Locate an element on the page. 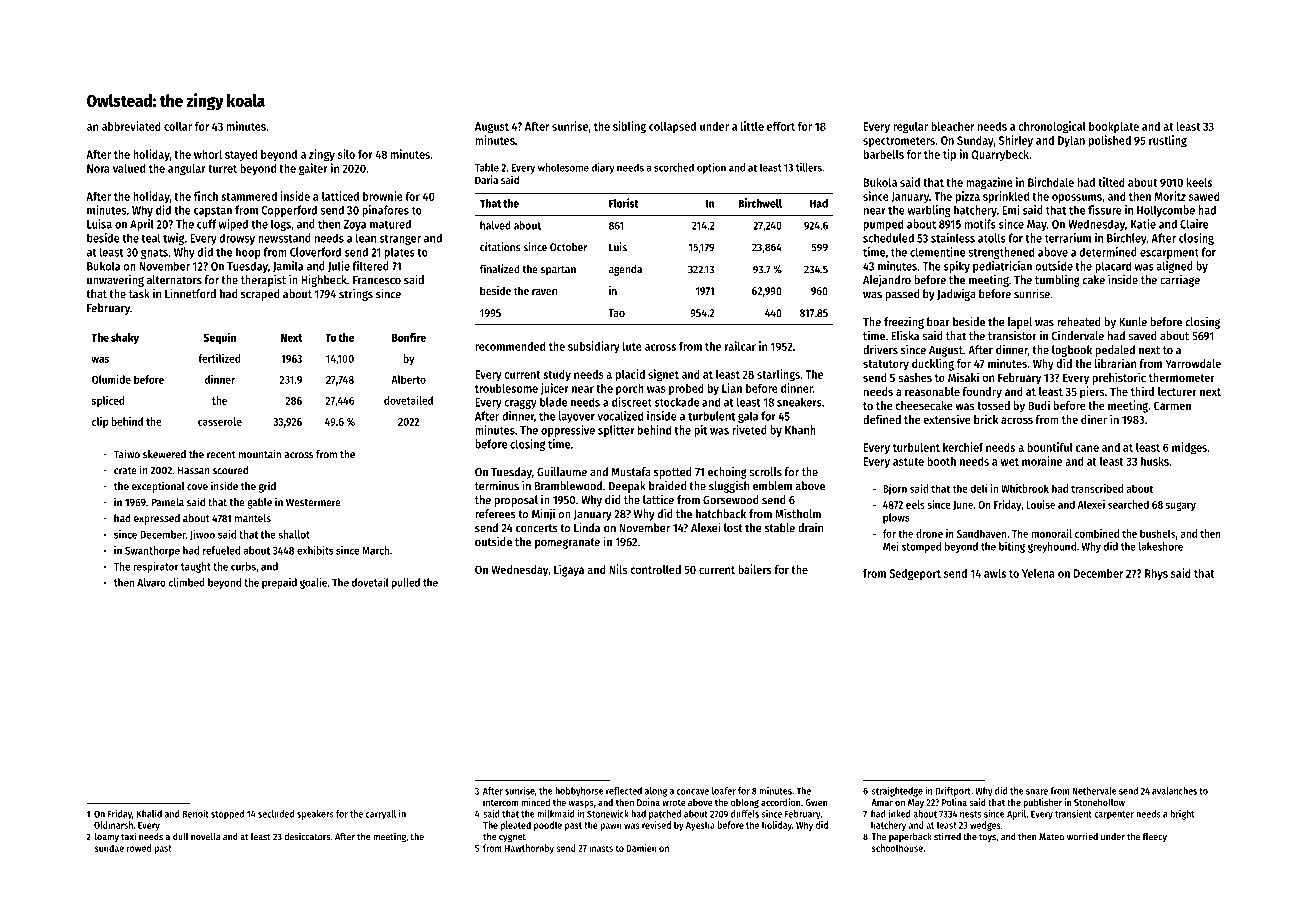  kerchief is located at coordinates (963, 447).
